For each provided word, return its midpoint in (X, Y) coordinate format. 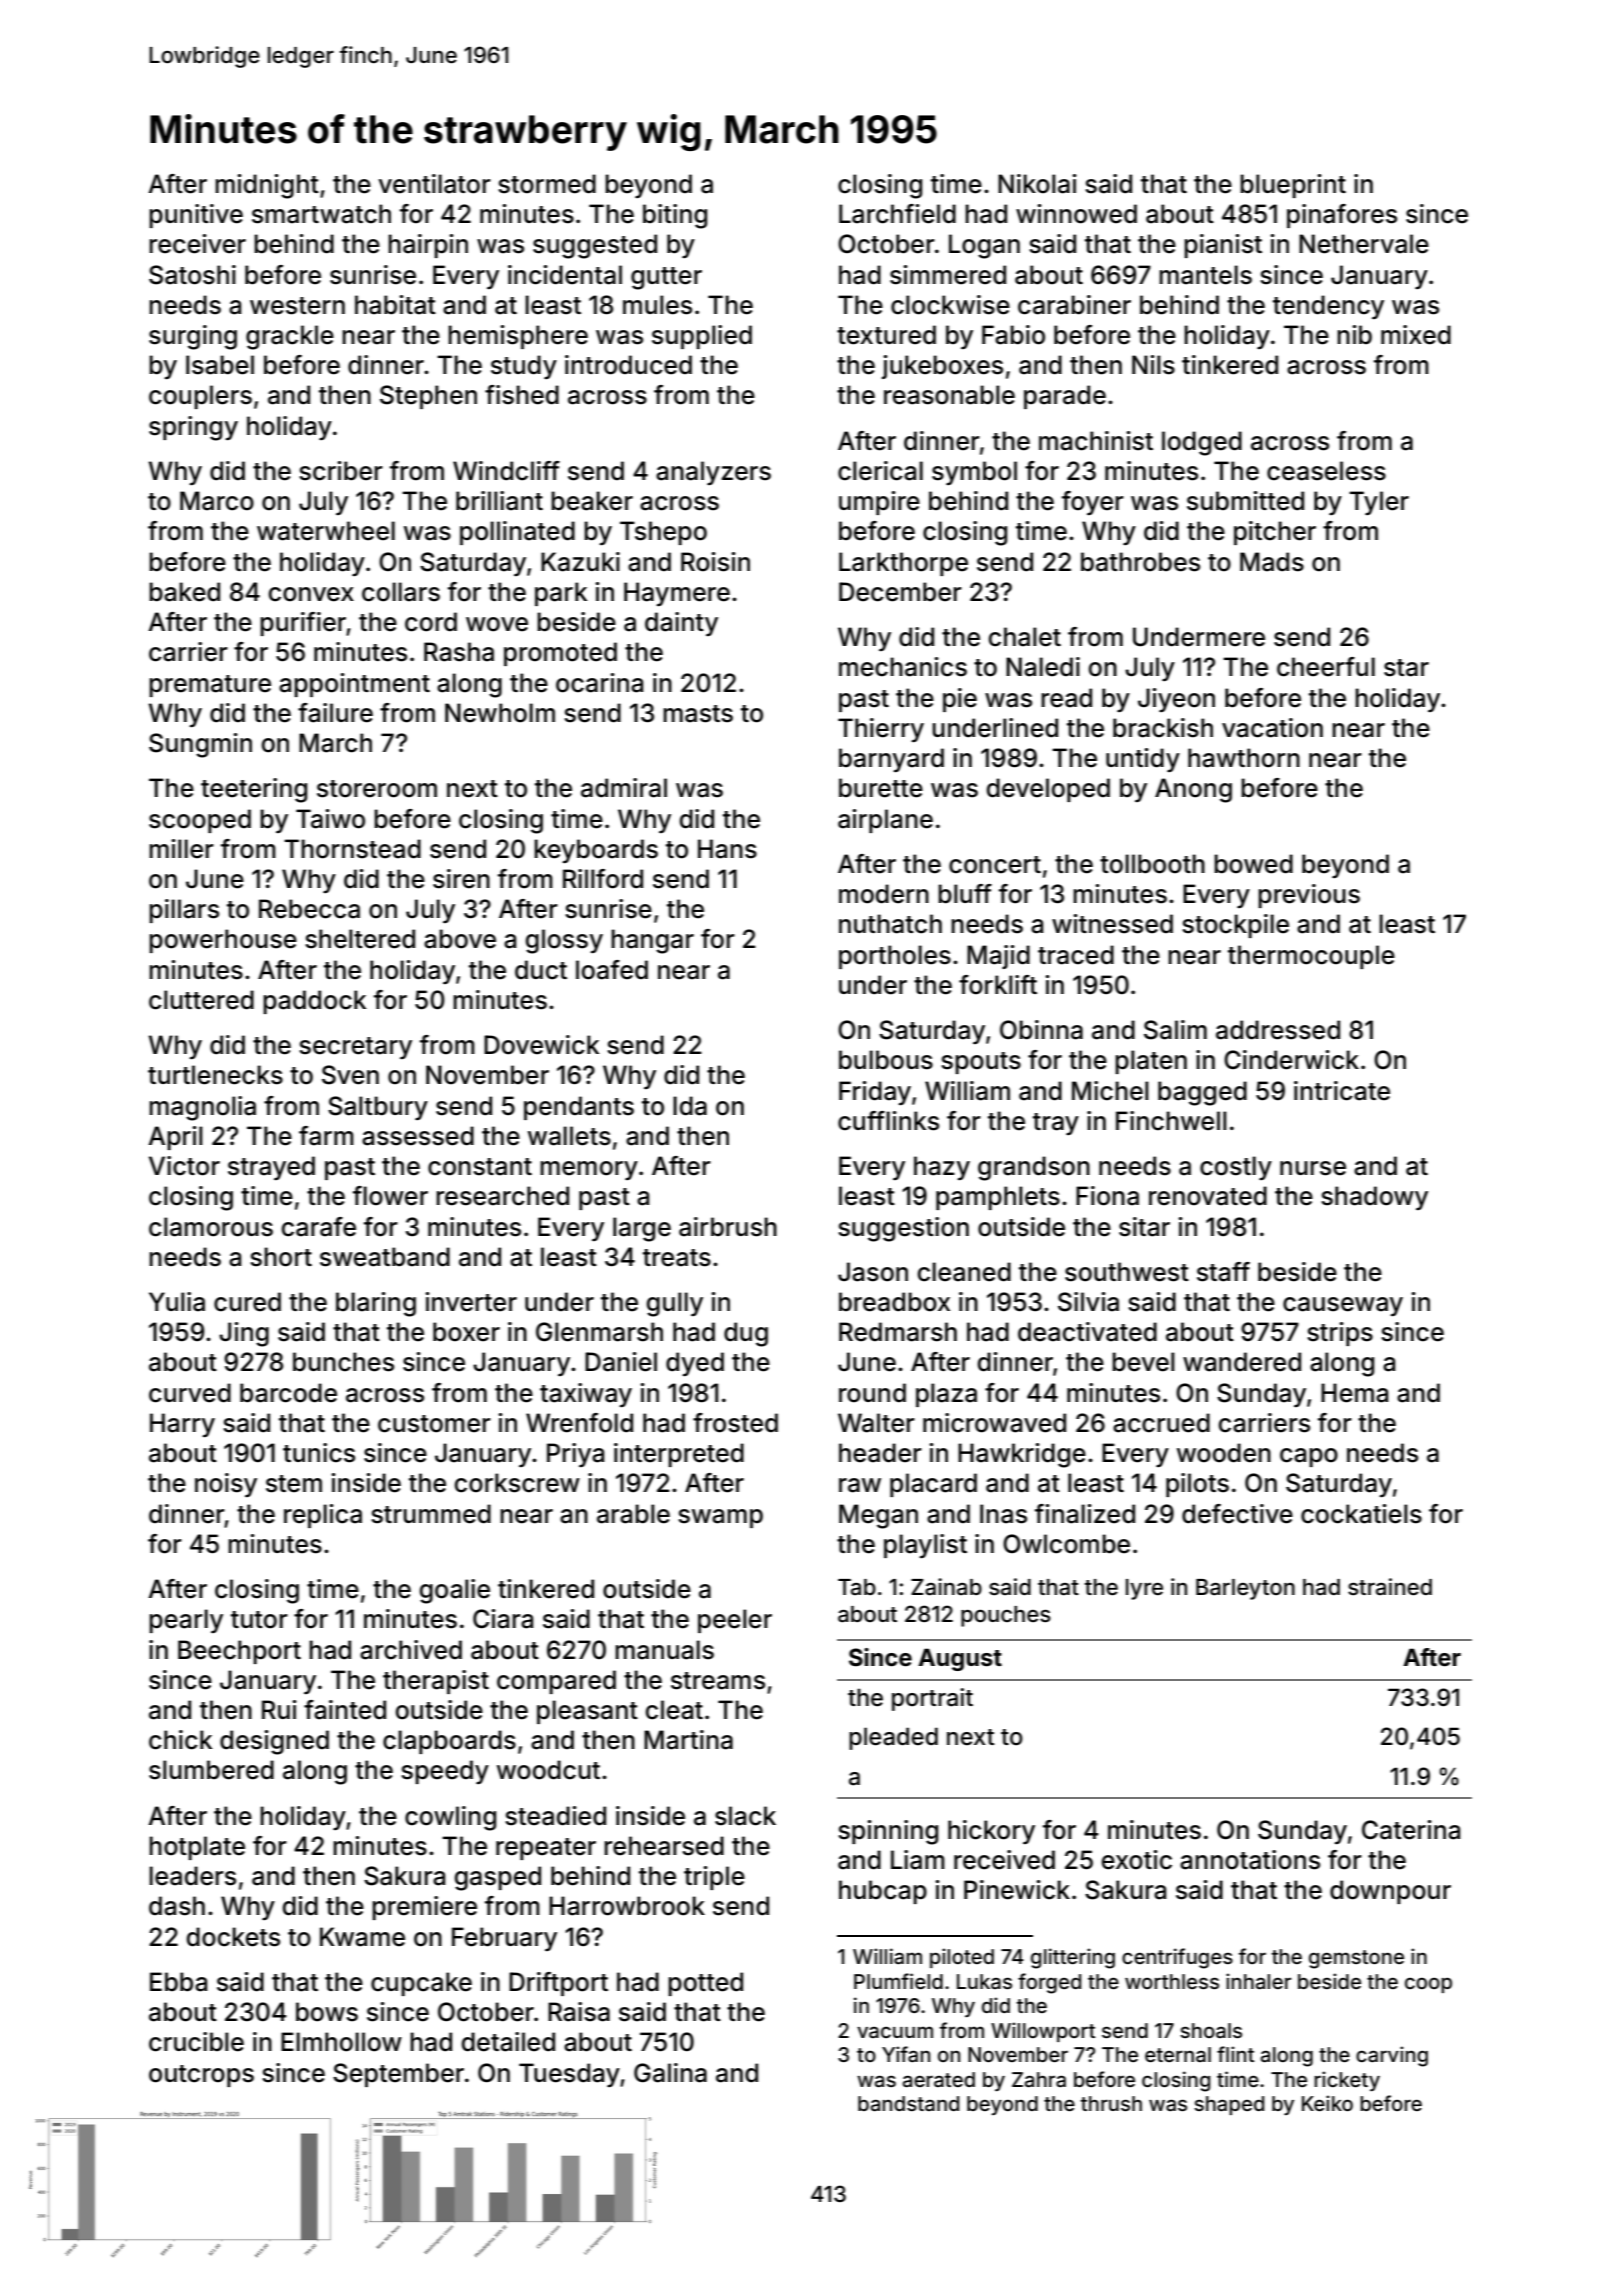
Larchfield (897, 214)
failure (335, 713)
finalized (1085, 1514)
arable (633, 1514)
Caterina (1411, 1830)
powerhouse (223, 941)
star (1406, 668)
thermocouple (1311, 957)
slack (745, 1816)
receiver (197, 244)
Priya (575, 1455)
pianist (1223, 246)
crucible (196, 2042)
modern (884, 894)
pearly (186, 1621)
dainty (681, 624)
